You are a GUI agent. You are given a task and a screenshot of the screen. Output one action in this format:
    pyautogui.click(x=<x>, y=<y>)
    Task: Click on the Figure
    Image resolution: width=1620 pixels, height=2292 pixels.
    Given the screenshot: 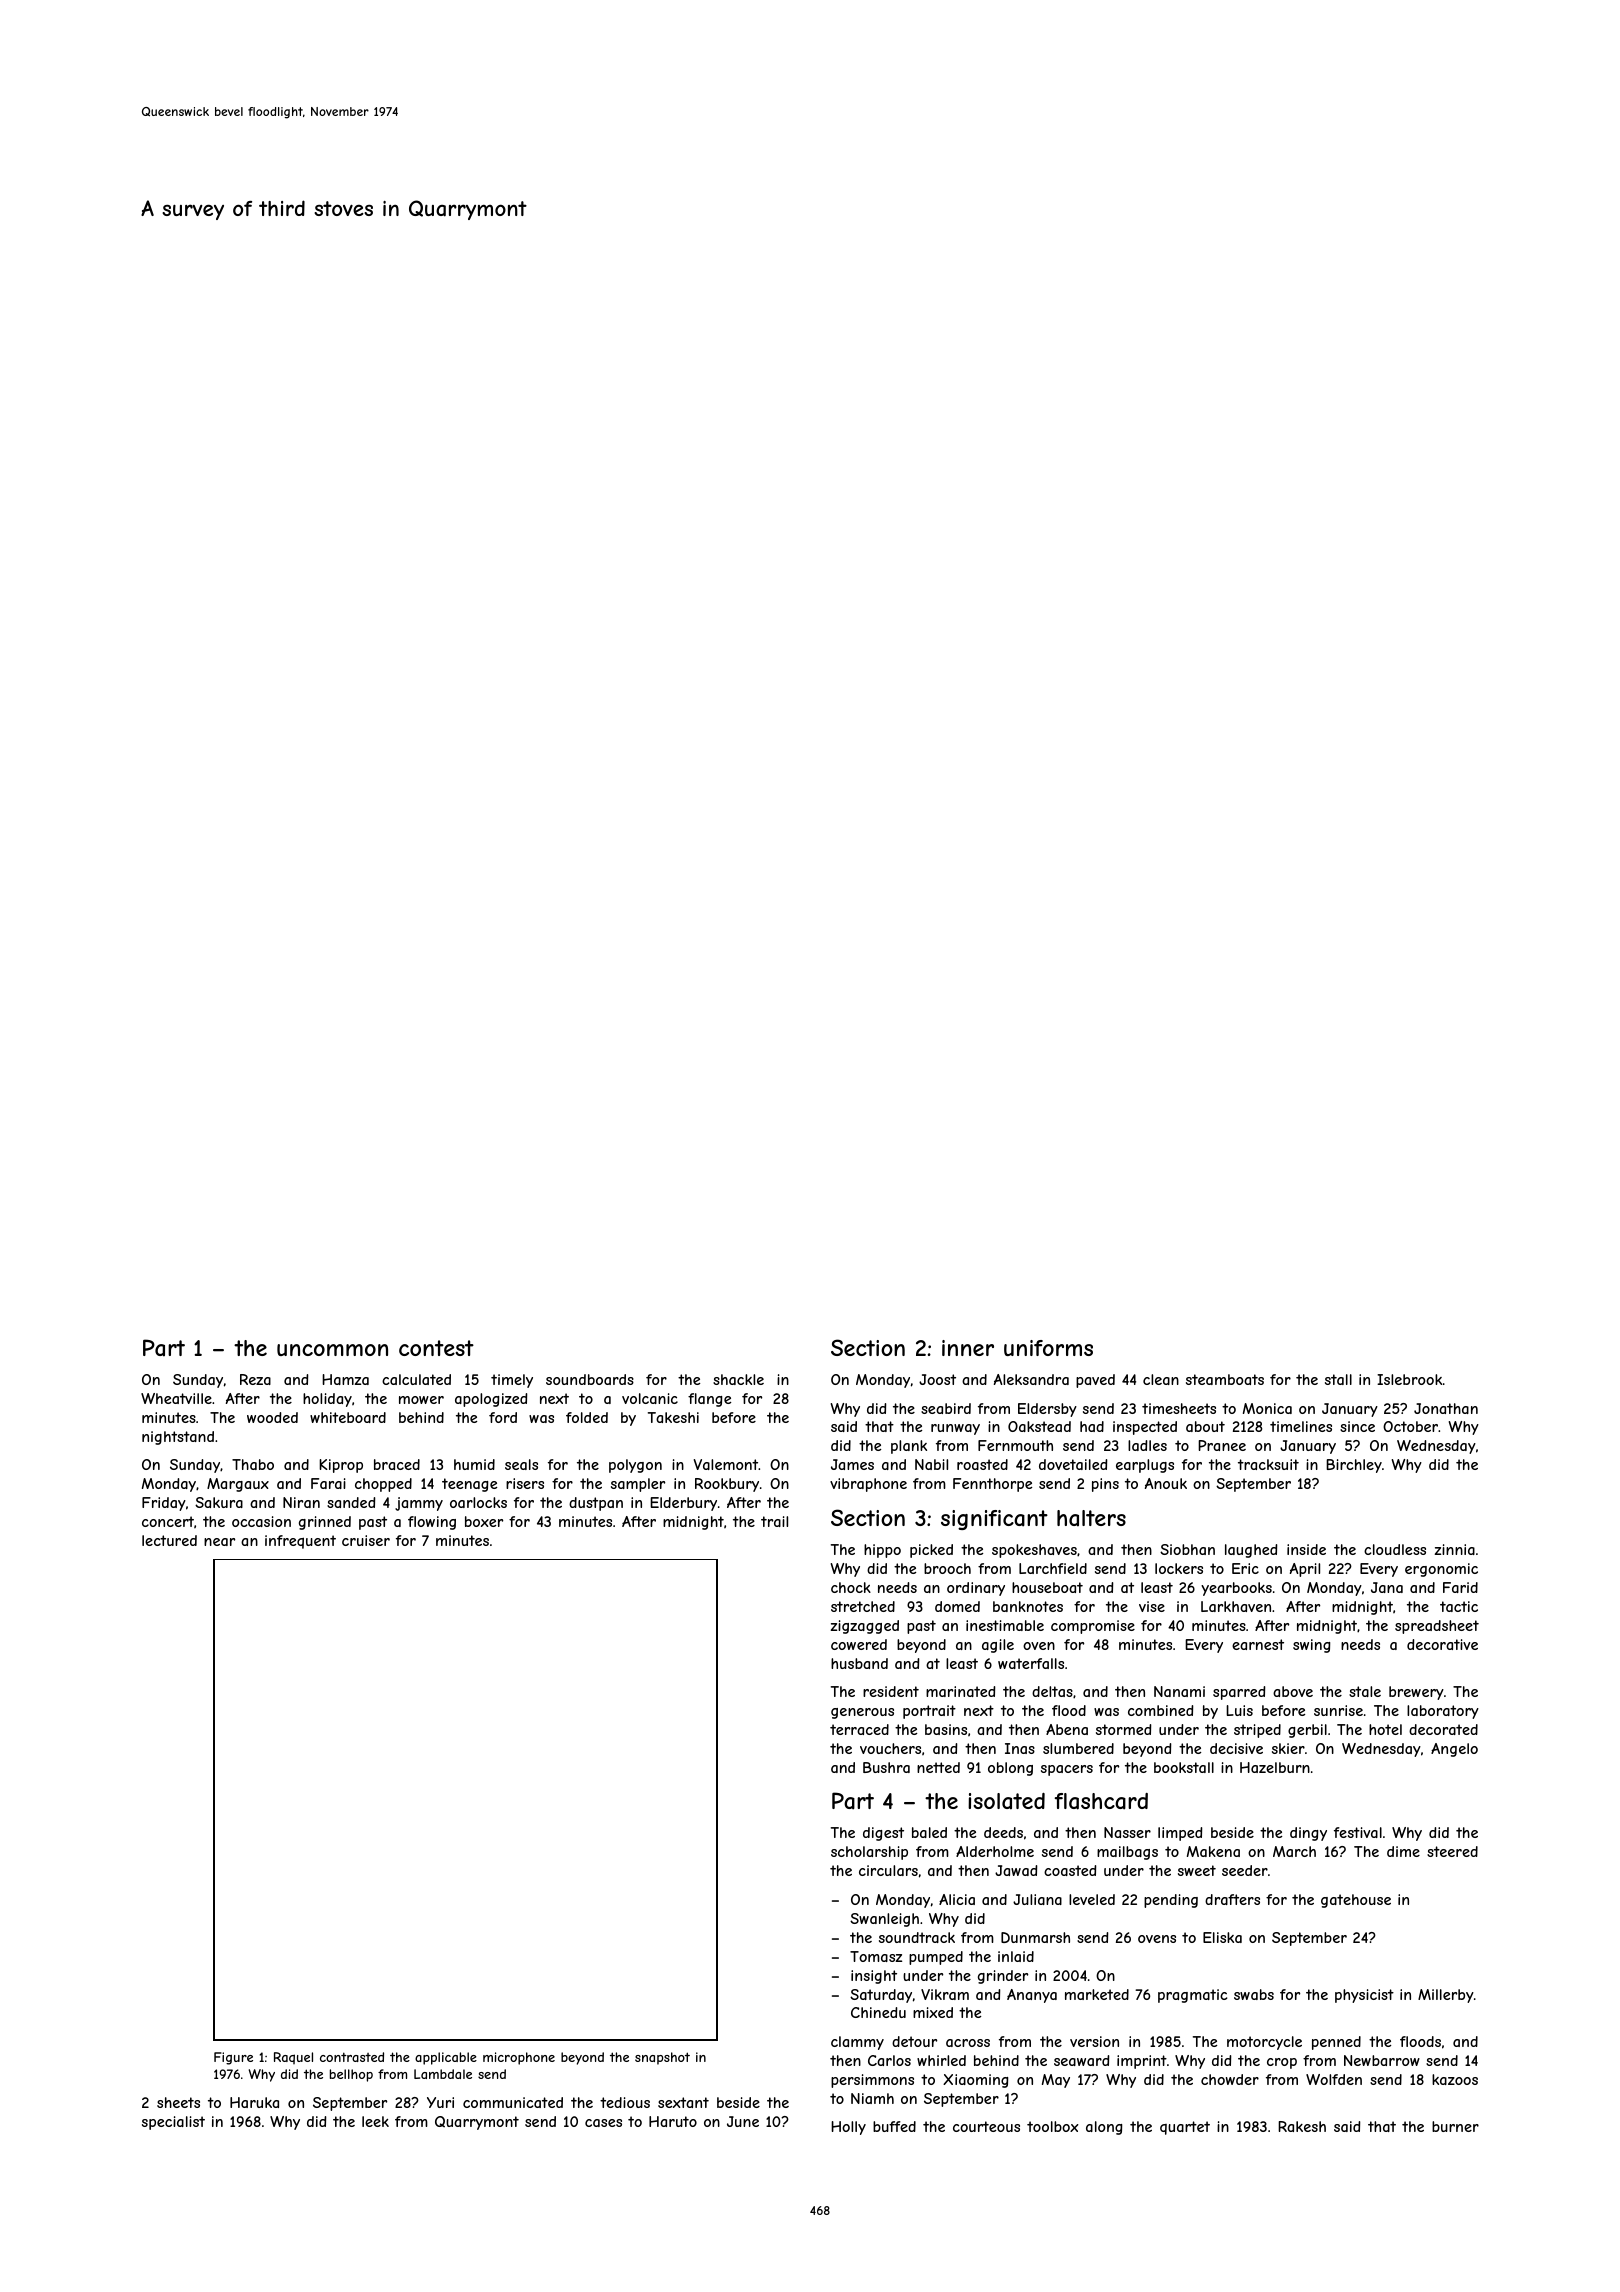 What is the action you would take?
    pyautogui.click(x=233, y=2058)
